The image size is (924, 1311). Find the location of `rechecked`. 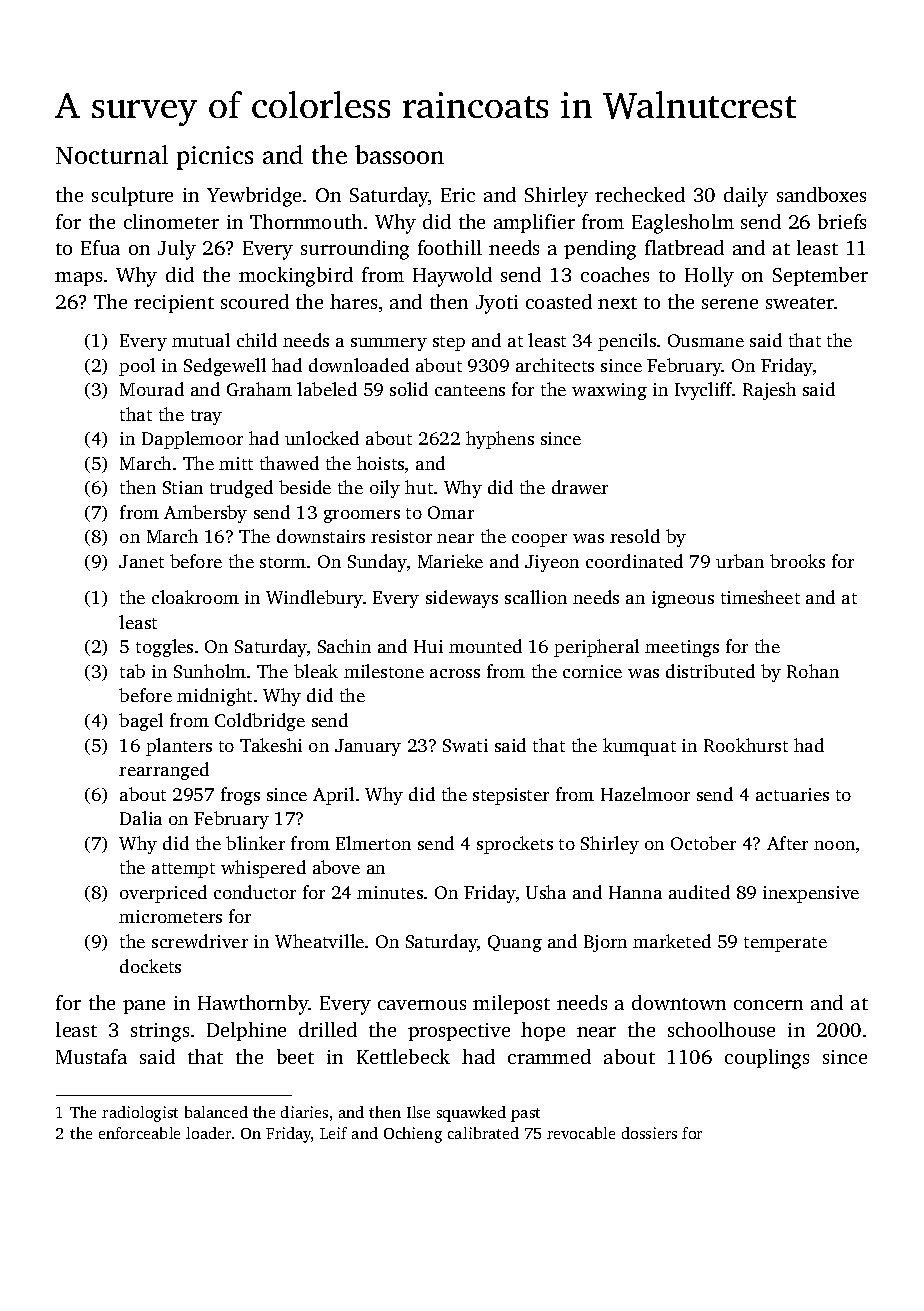

rechecked is located at coordinates (640, 194).
